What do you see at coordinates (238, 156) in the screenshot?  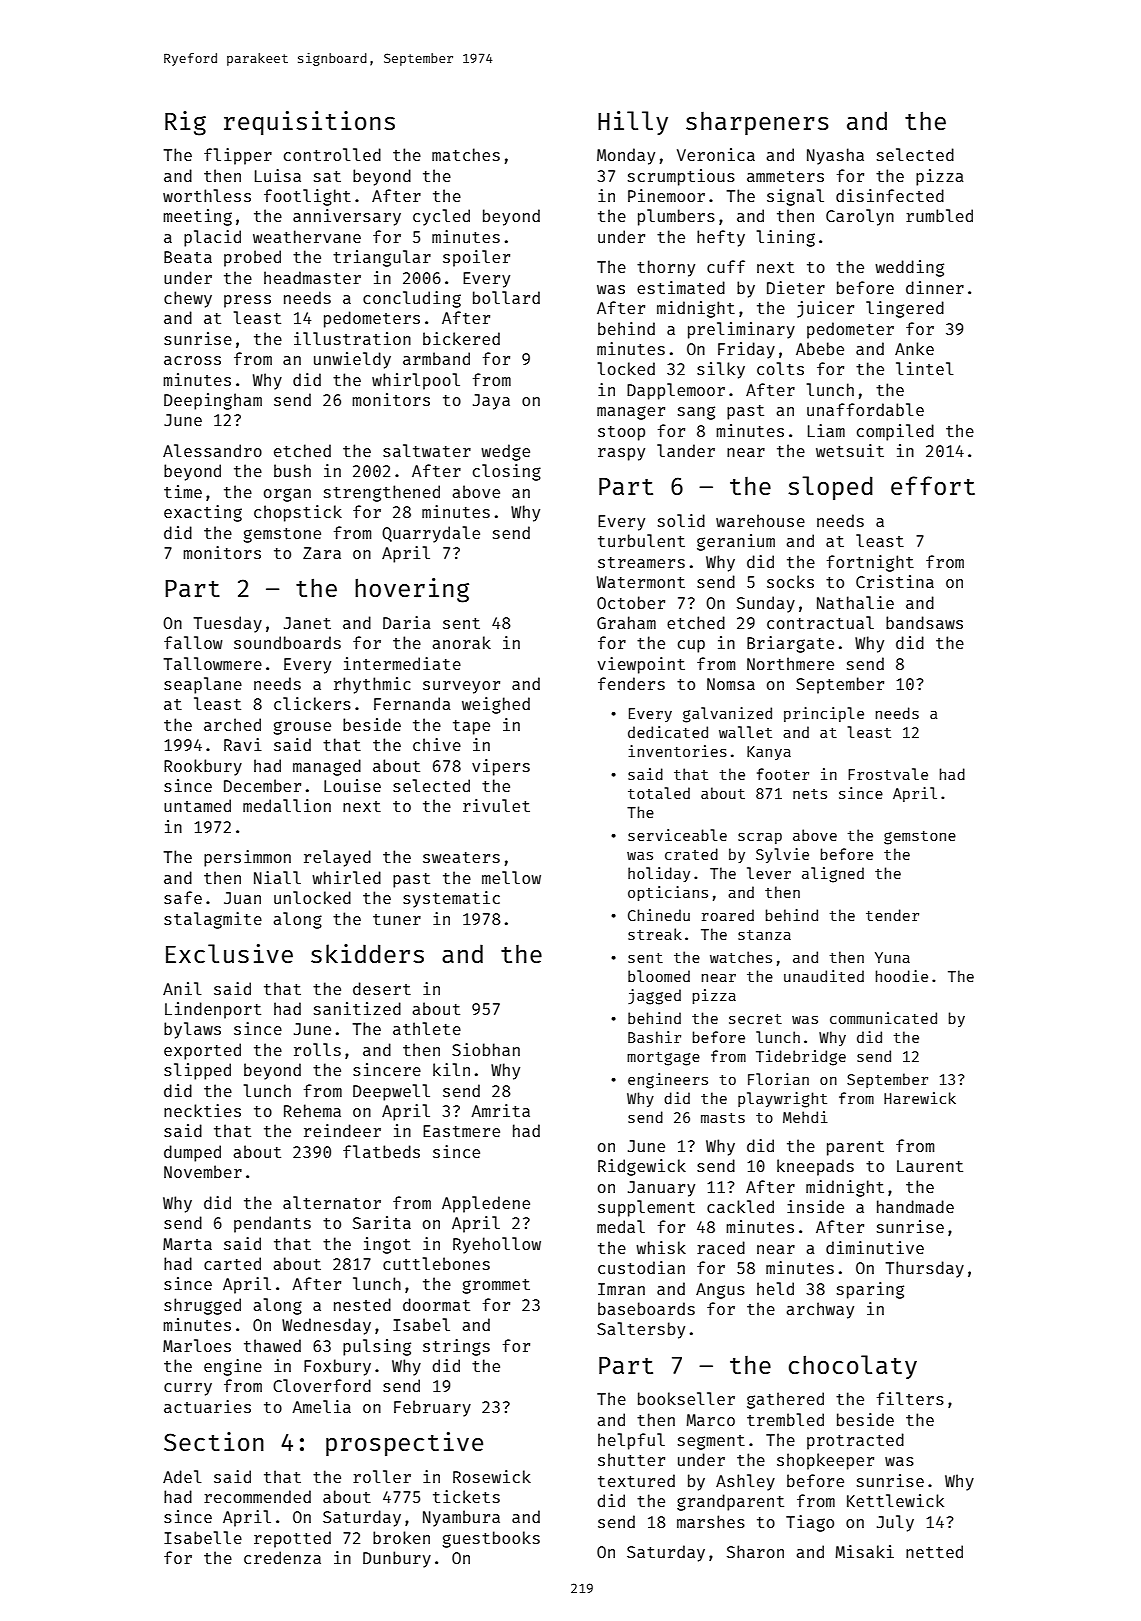 I see `flipper` at bounding box center [238, 156].
